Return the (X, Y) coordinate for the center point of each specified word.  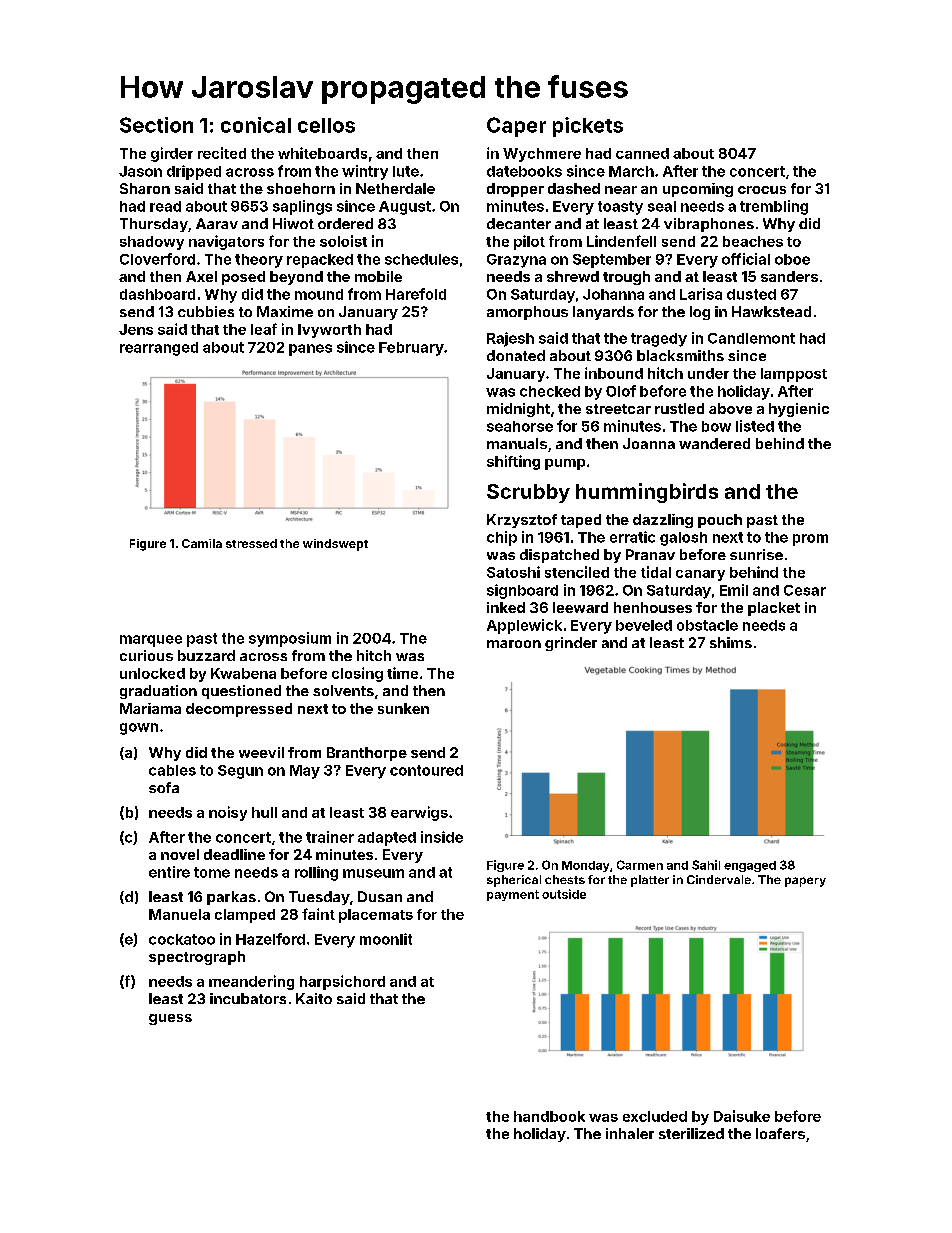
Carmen (640, 865)
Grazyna (516, 261)
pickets (588, 127)
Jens (136, 329)
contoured (426, 770)
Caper (516, 127)
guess (170, 1019)
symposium (290, 639)
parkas (231, 898)
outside (564, 894)
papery (805, 882)
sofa (164, 787)
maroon (514, 644)
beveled (644, 625)
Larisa (701, 294)
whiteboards (322, 153)
